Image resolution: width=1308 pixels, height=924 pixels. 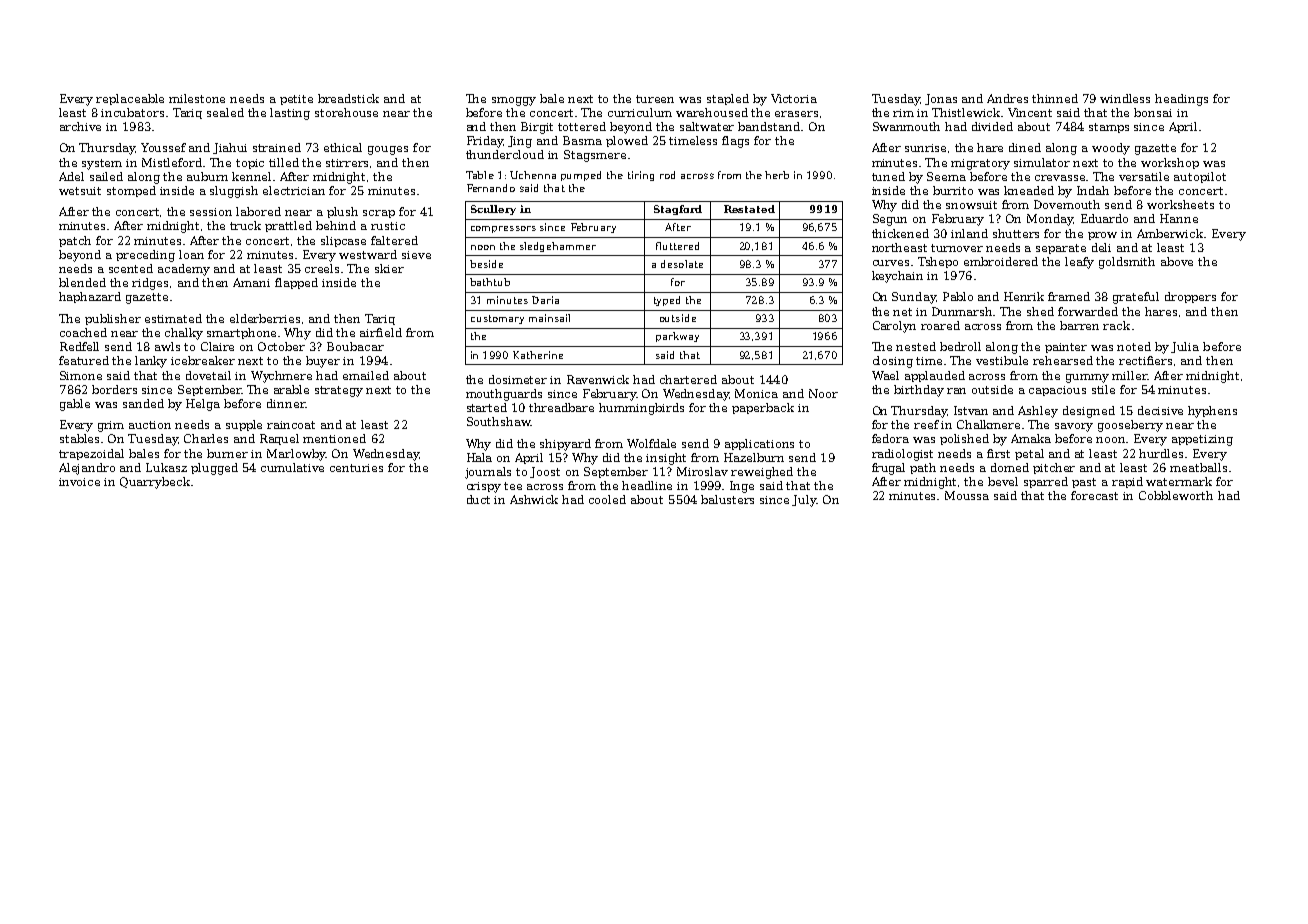 What do you see at coordinates (971, 205) in the screenshot?
I see `snowsuit` at bounding box center [971, 205].
